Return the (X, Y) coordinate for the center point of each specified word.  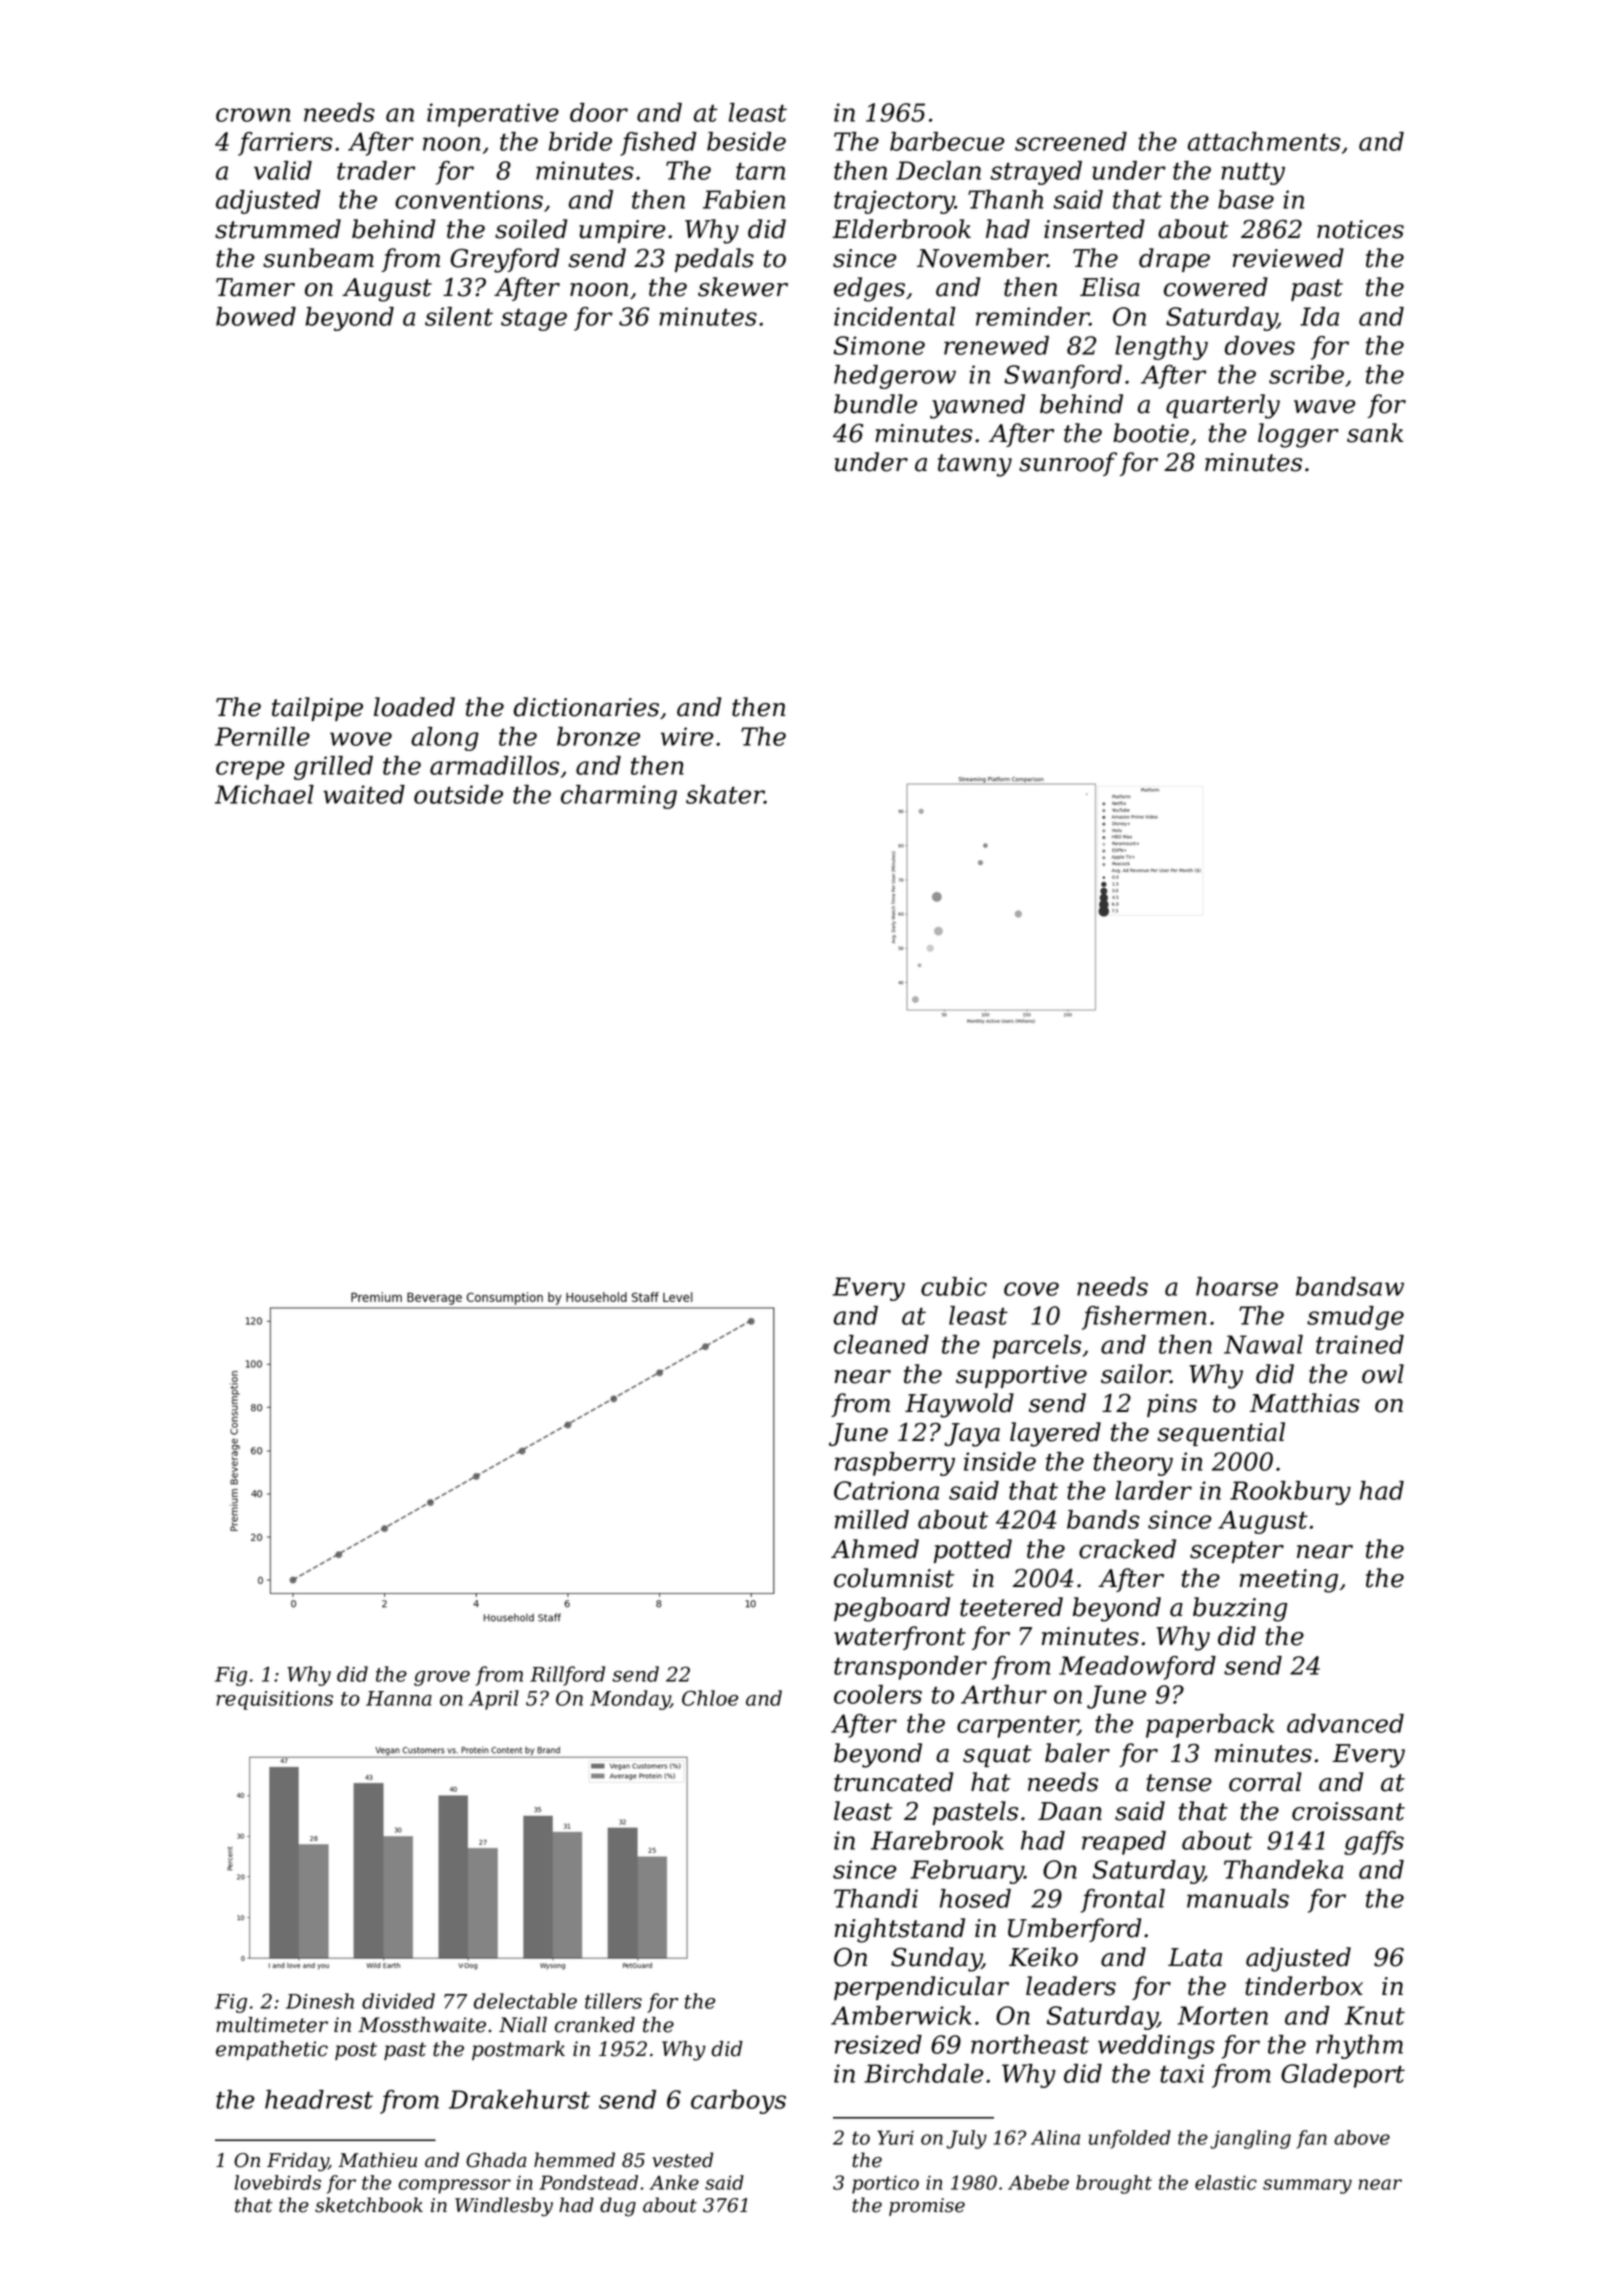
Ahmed (875, 1549)
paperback (1210, 1726)
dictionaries (586, 707)
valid (283, 170)
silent (459, 316)
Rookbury (1290, 1493)
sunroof (1068, 464)
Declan (938, 170)
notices (1360, 229)
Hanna (399, 1698)
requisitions (274, 1700)
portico (885, 2184)
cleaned (881, 1344)
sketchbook (369, 2205)
